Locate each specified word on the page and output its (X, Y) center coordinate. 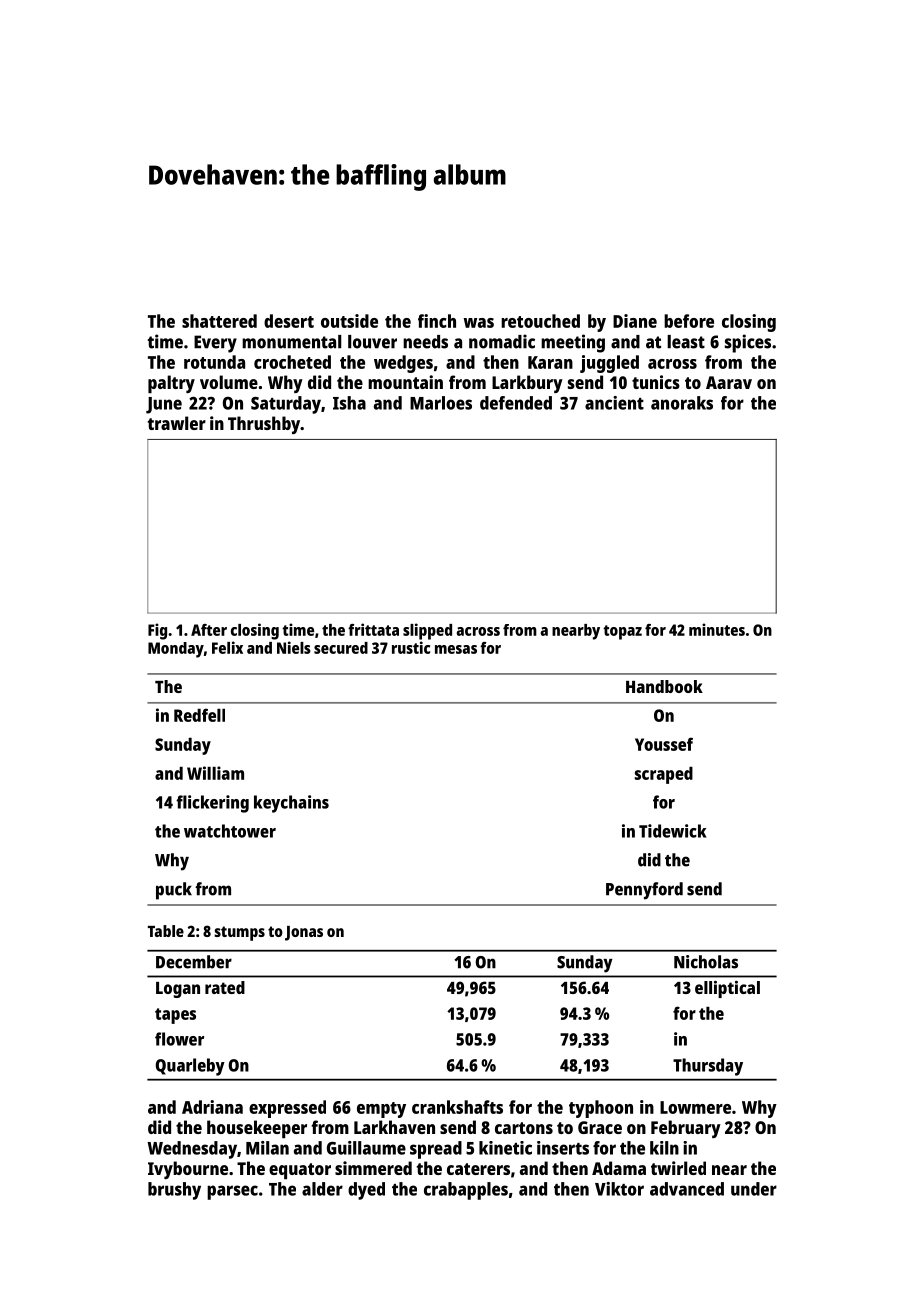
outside (349, 321)
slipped (427, 631)
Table (166, 931)
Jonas (304, 933)
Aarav (729, 382)
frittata (373, 629)
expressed (287, 1109)
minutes (717, 629)
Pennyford (644, 891)
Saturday (286, 405)
